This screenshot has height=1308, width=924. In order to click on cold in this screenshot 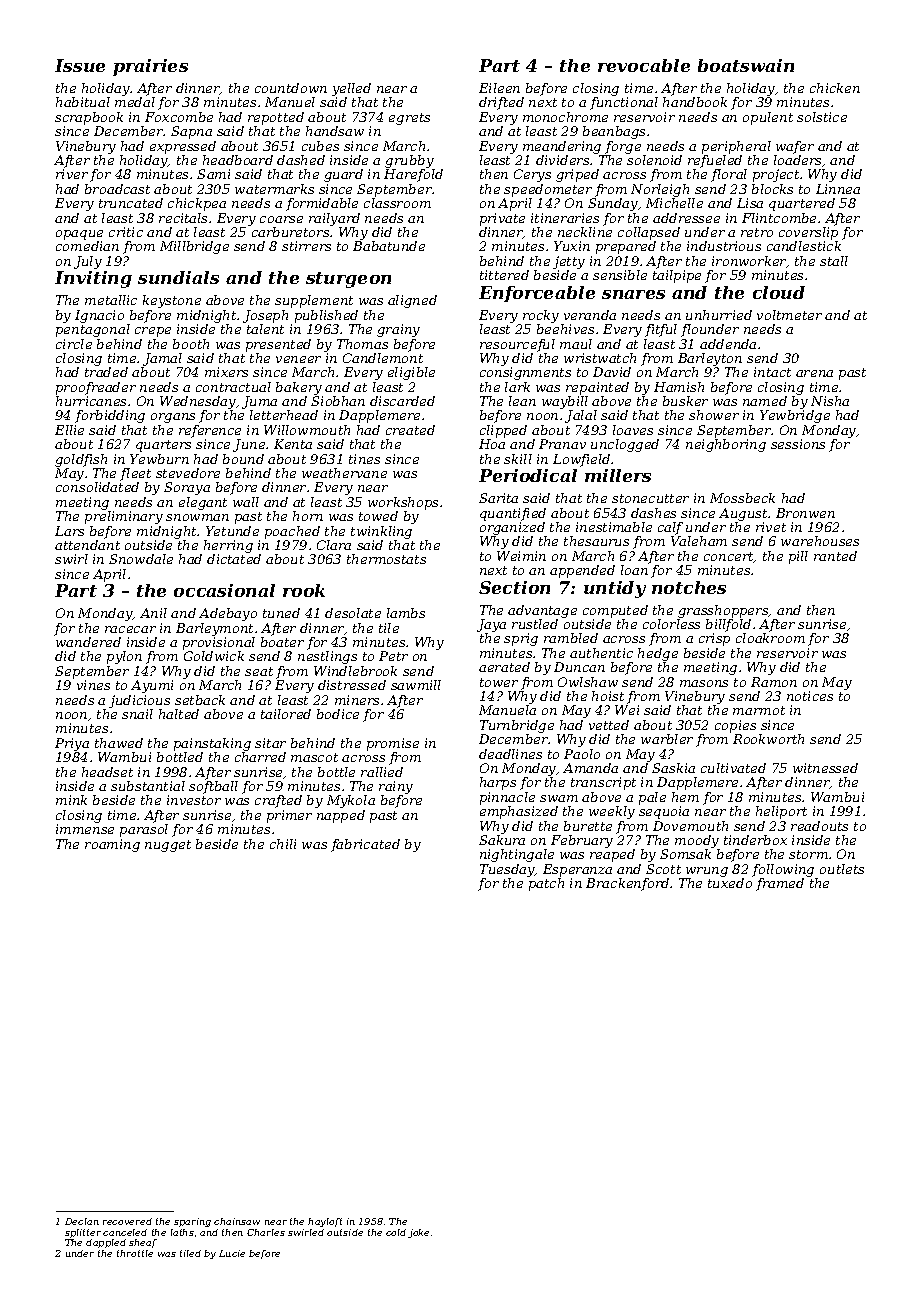, I will do `click(396, 1232)`.
